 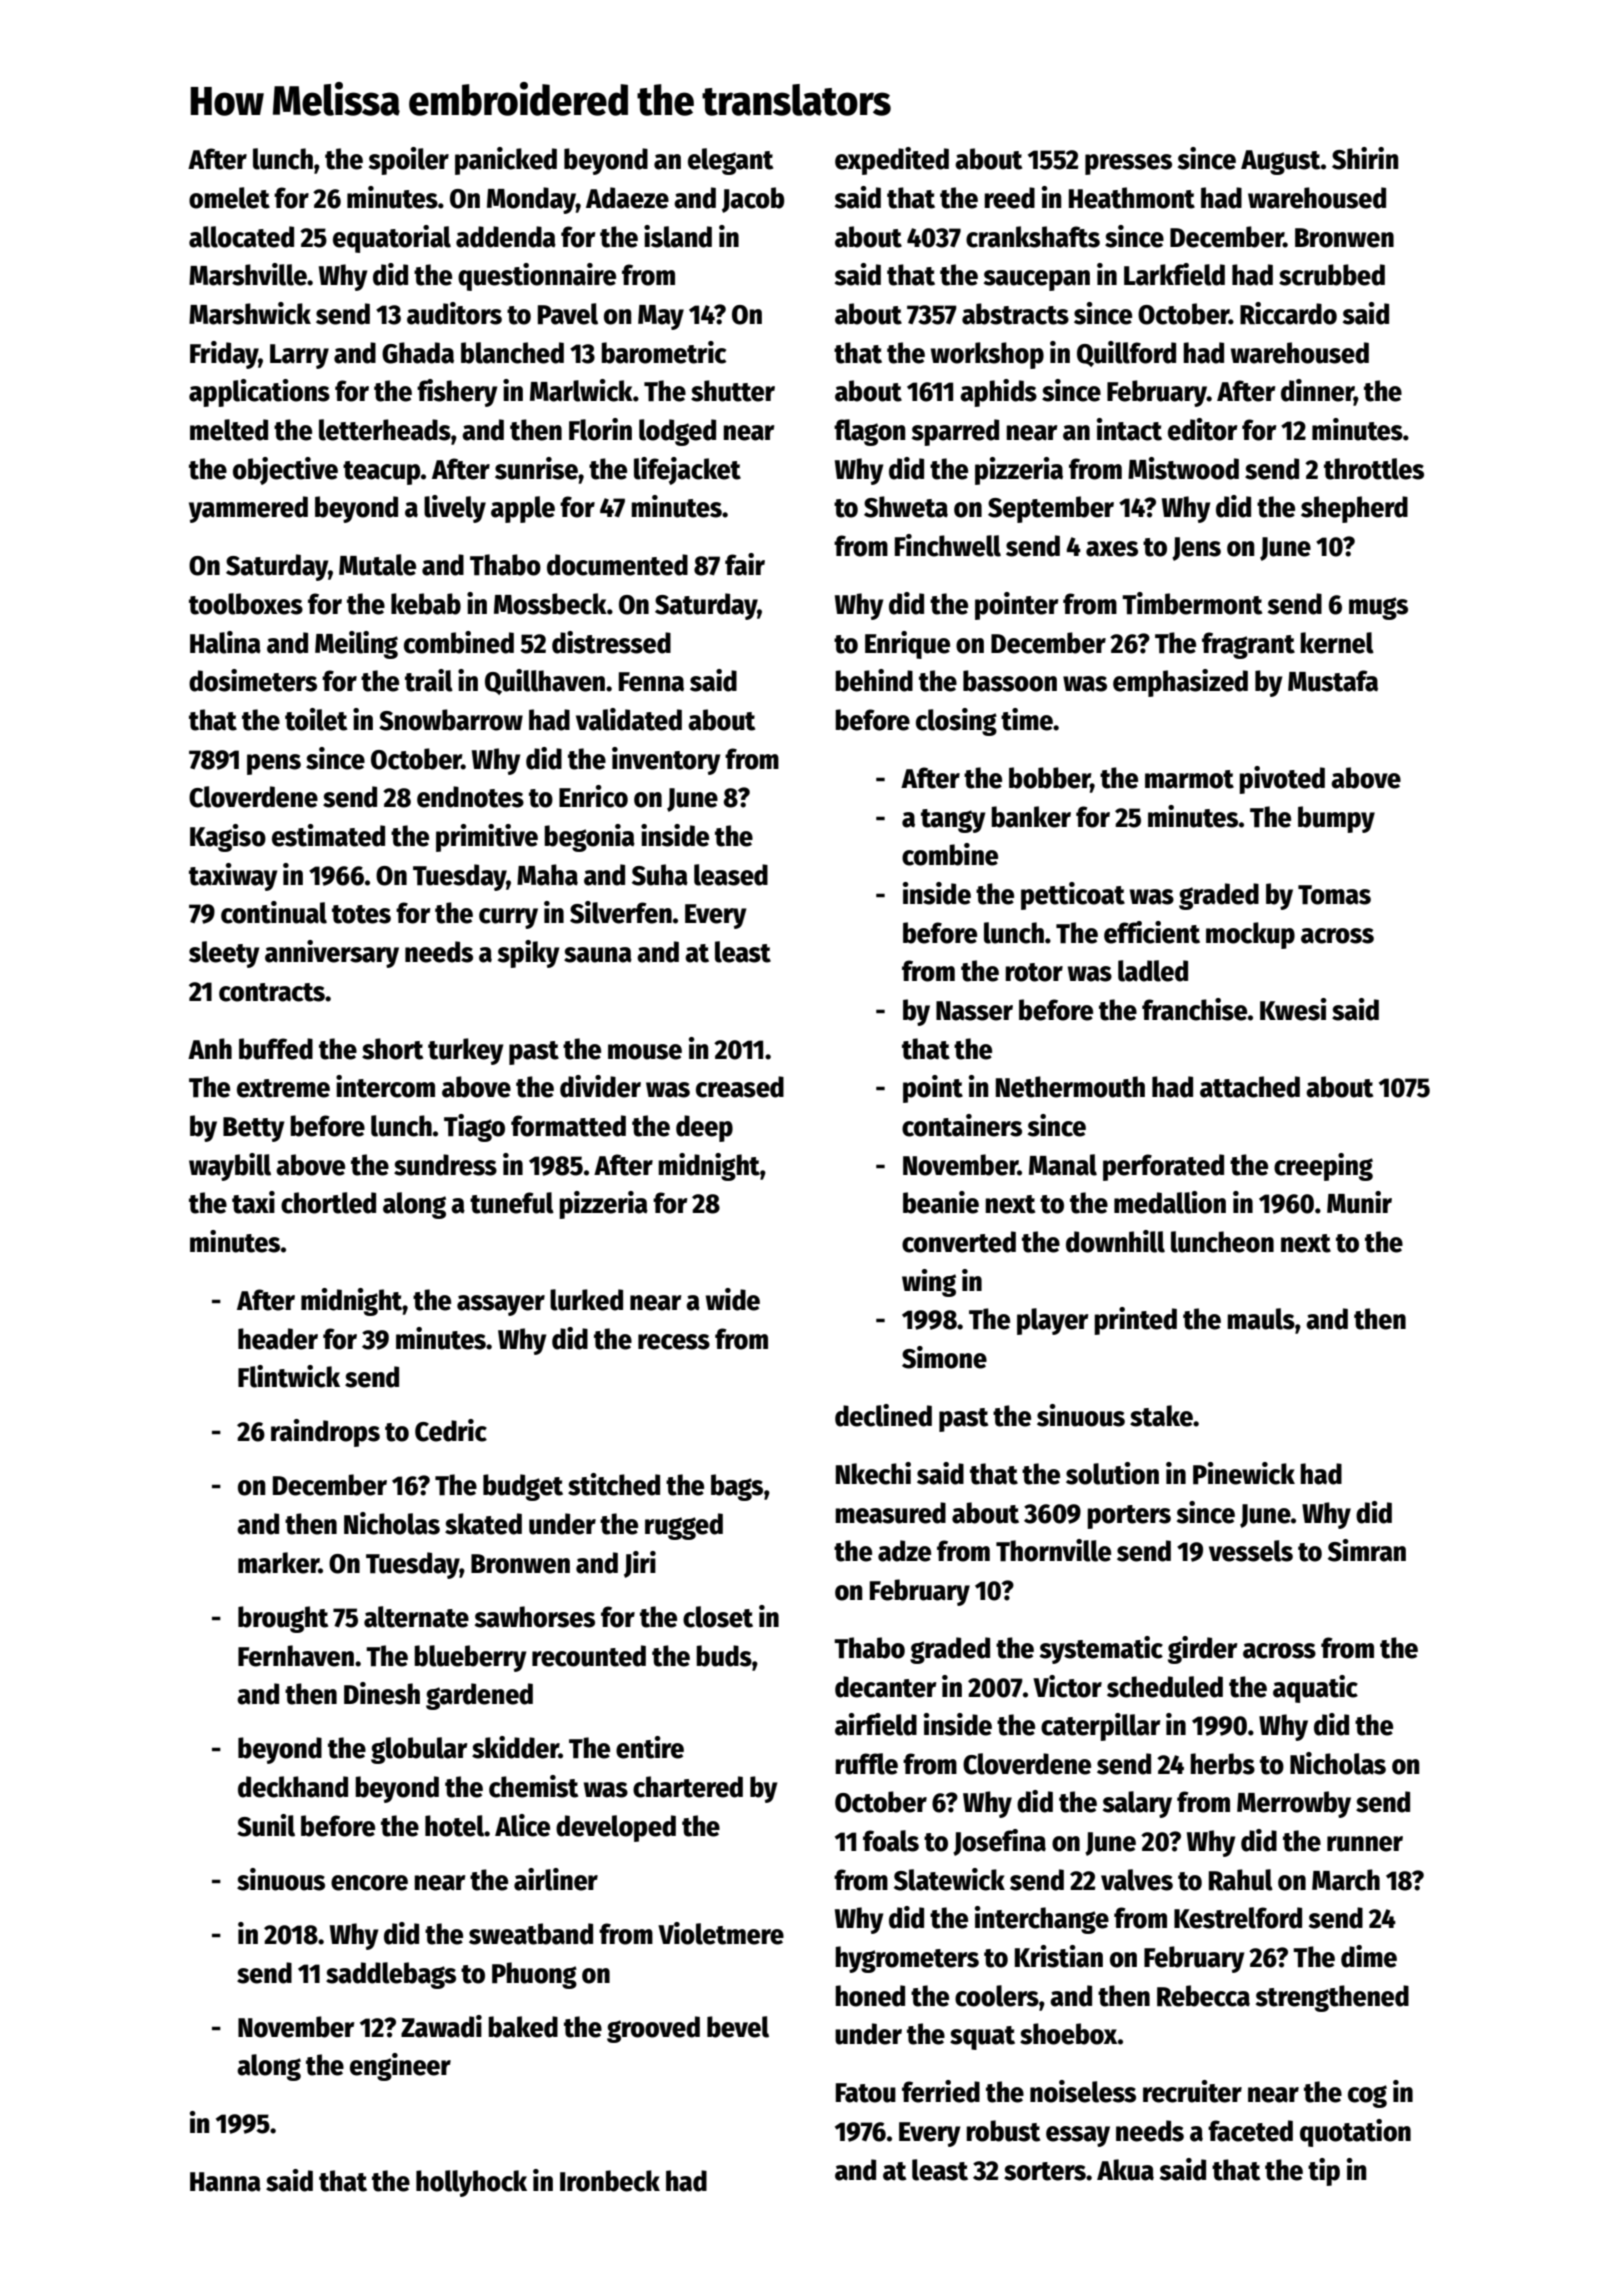 I want to click on Hanna, so click(x=225, y=2182).
